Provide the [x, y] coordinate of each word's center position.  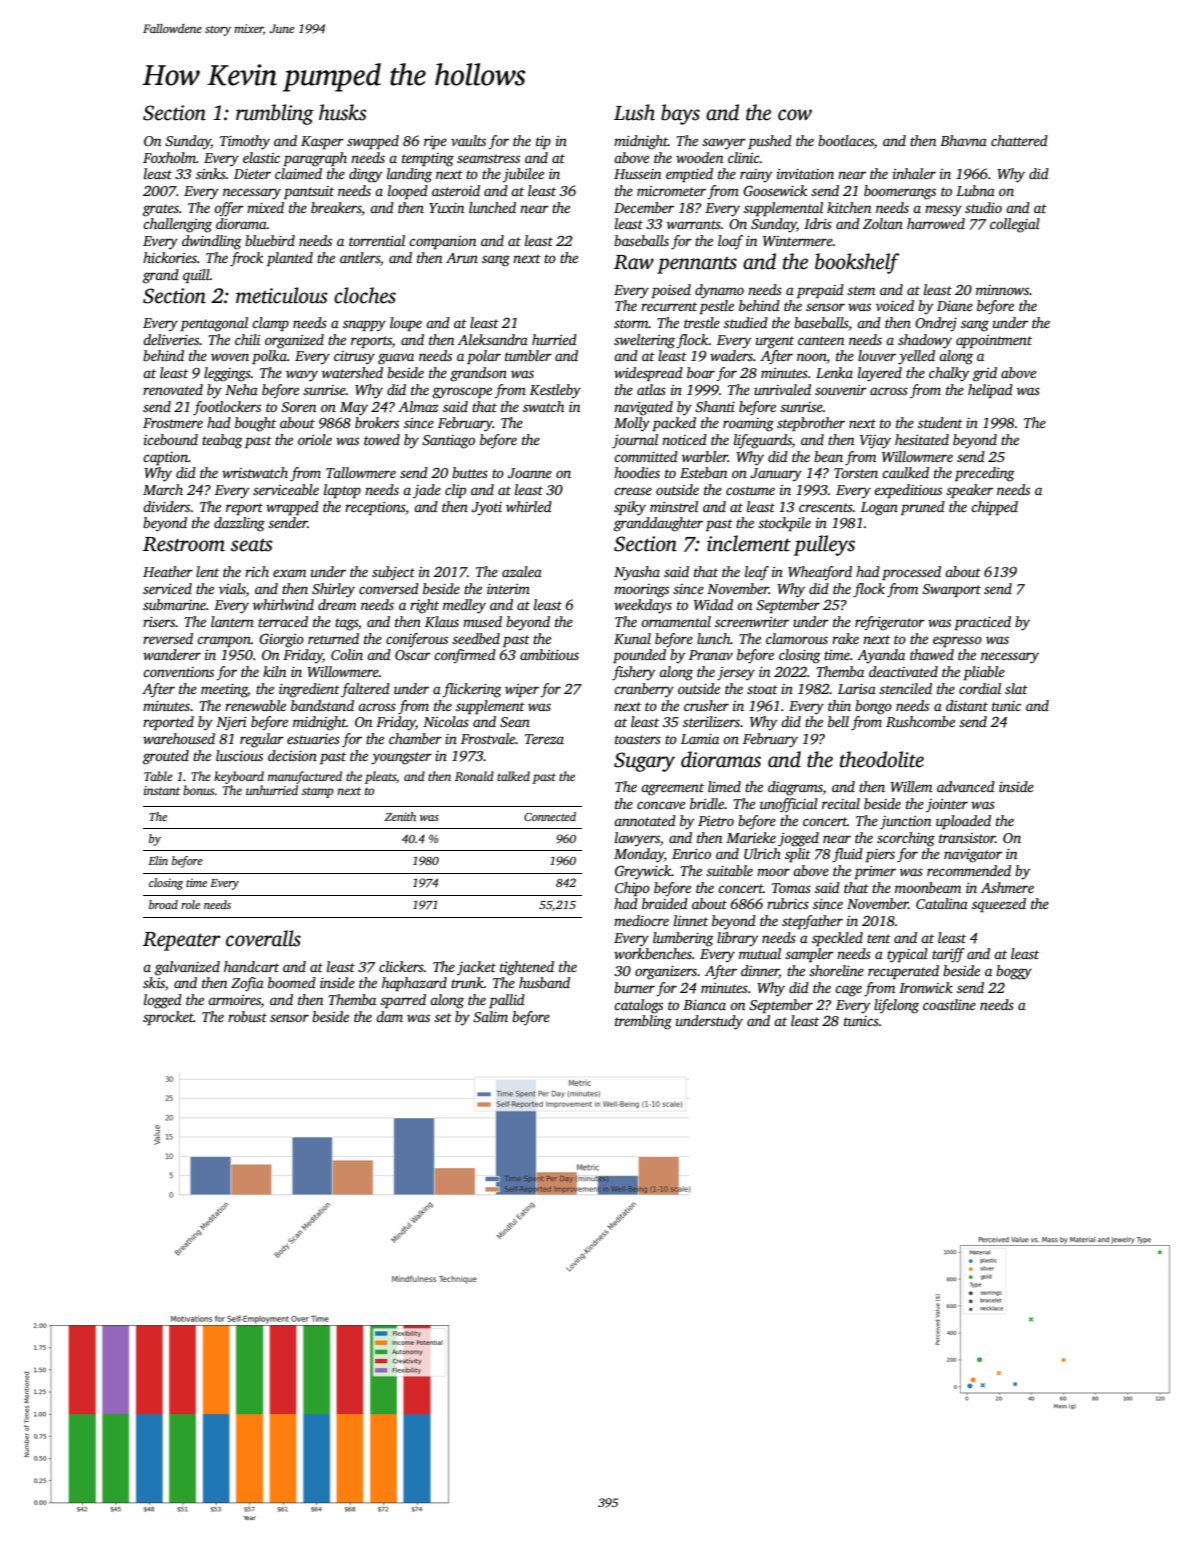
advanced [966, 786]
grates [161, 210]
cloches [365, 295]
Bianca [704, 1005]
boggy [1014, 972]
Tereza [544, 739]
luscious [239, 755]
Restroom [184, 544]
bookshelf [857, 263]
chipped [994, 508]
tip [543, 142]
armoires [234, 1000]
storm [631, 323]
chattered [1019, 140]
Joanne [529, 473]
